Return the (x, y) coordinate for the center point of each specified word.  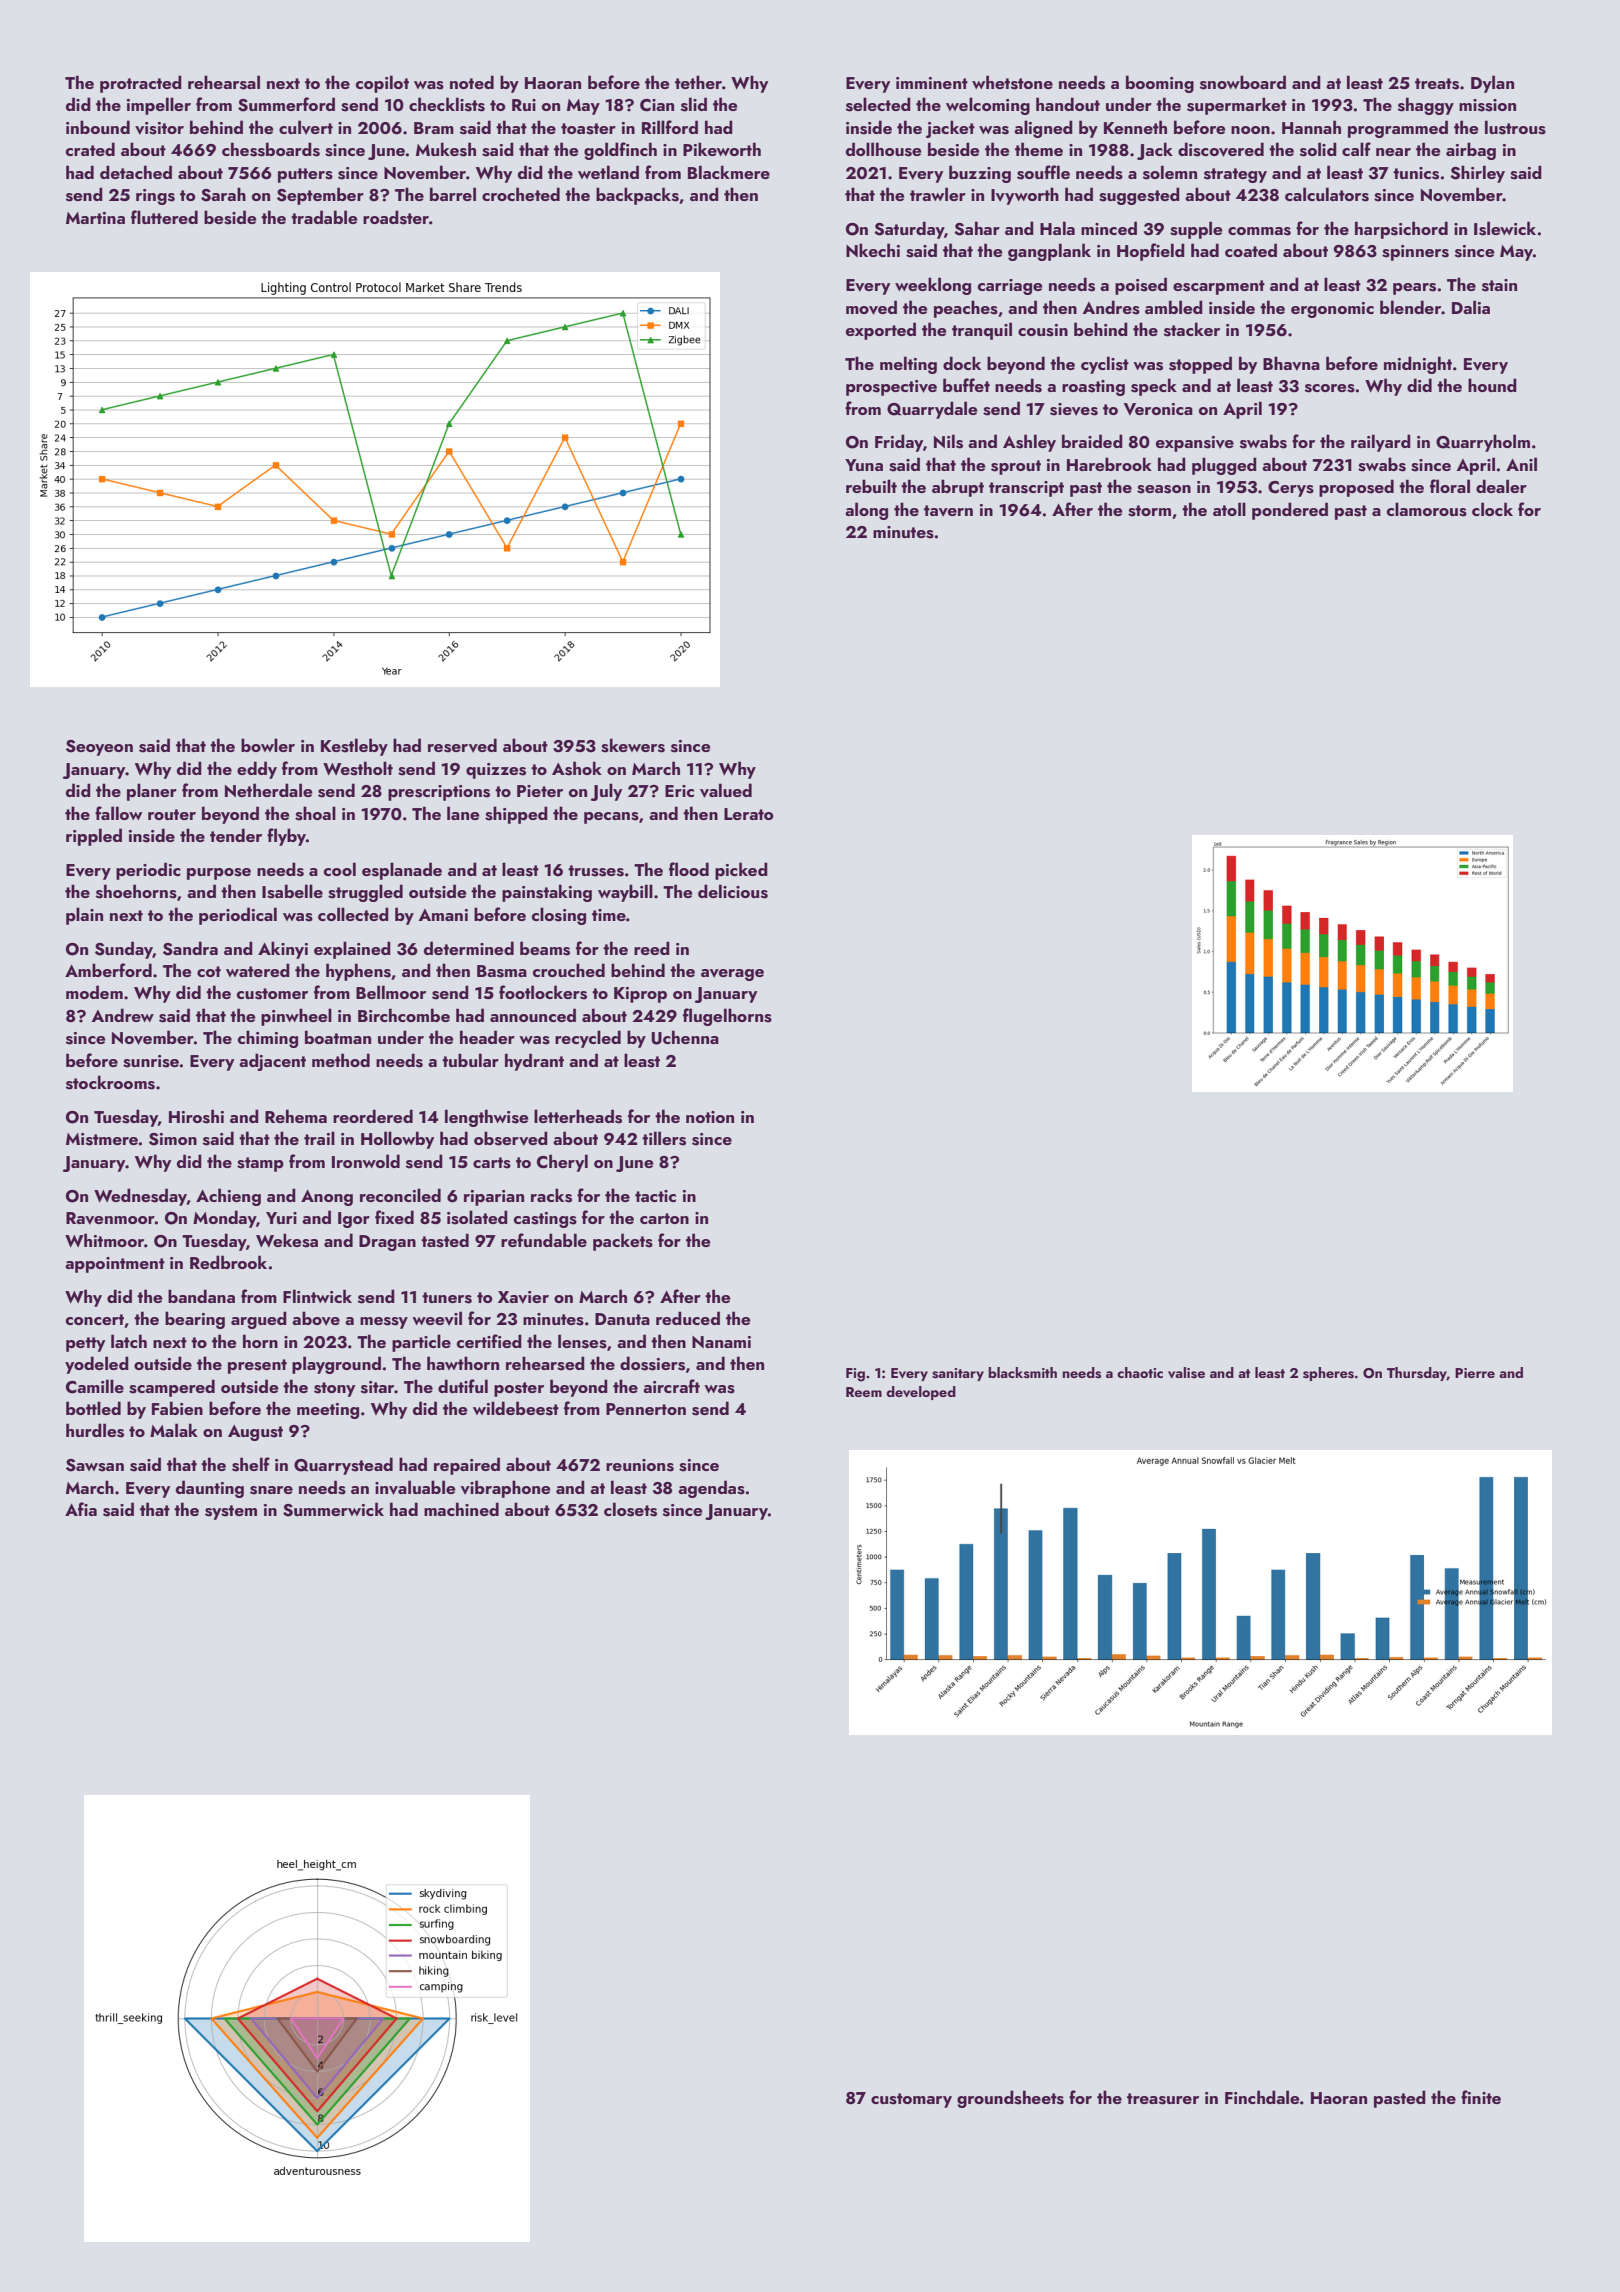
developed (921, 1393)
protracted (141, 84)
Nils (948, 441)
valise (1186, 1373)
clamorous (1427, 509)
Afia (81, 1509)
